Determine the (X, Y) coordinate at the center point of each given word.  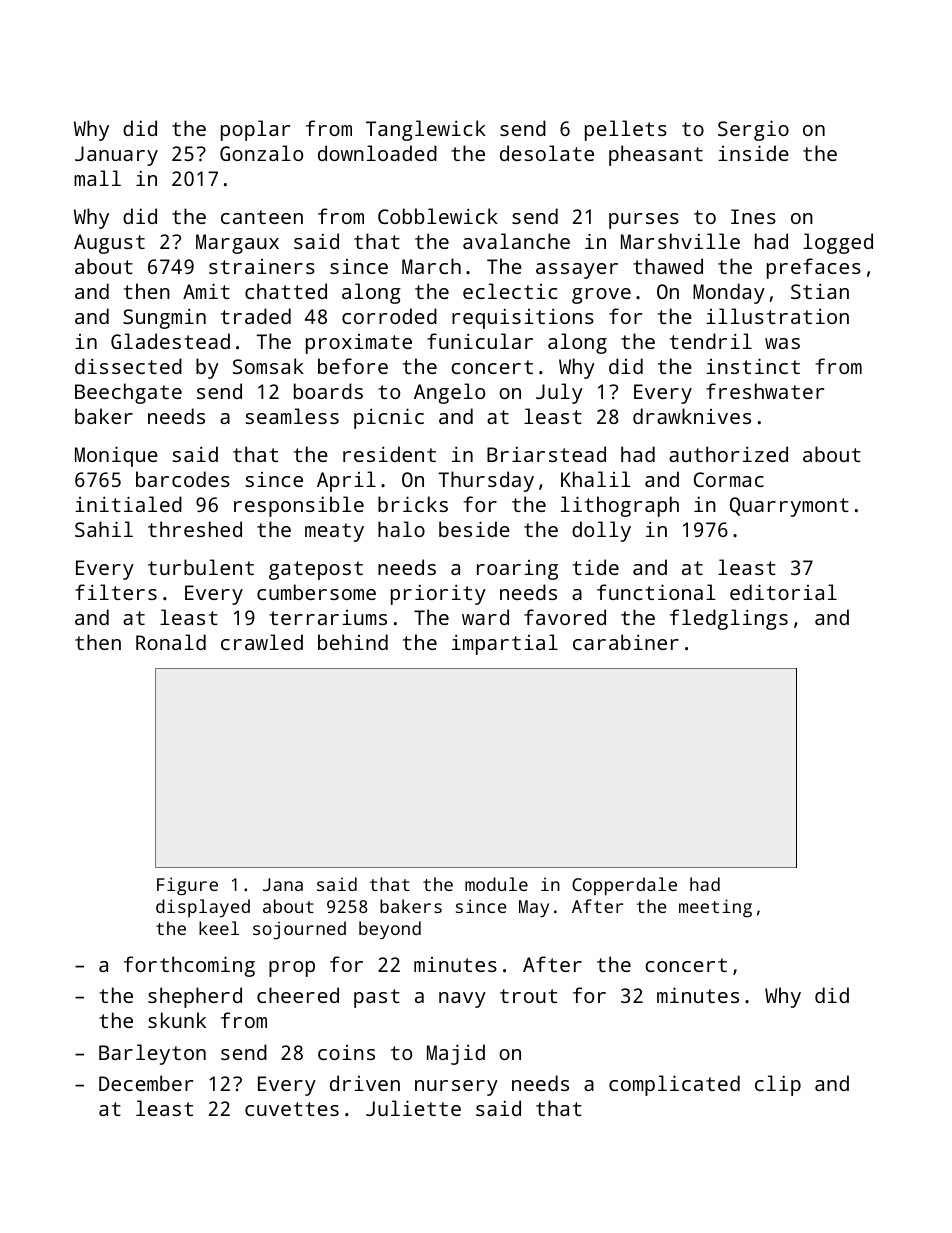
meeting (715, 908)
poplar (255, 130)
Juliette (413, 1108)
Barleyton (152, 1054)
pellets (626, 130)
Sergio (753, 130)
